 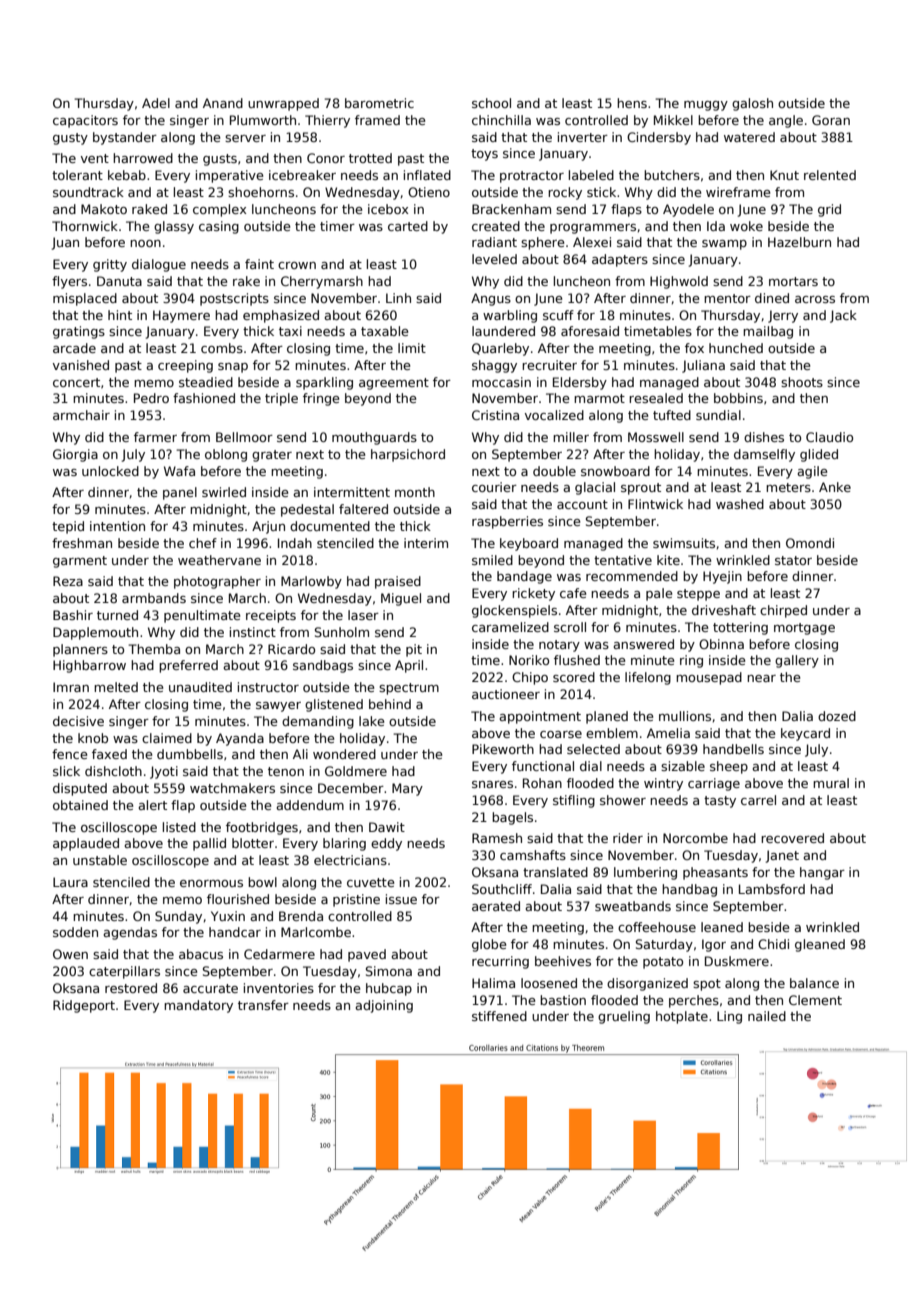 I want to click on swimsuits, so click(x=684, y=543).
